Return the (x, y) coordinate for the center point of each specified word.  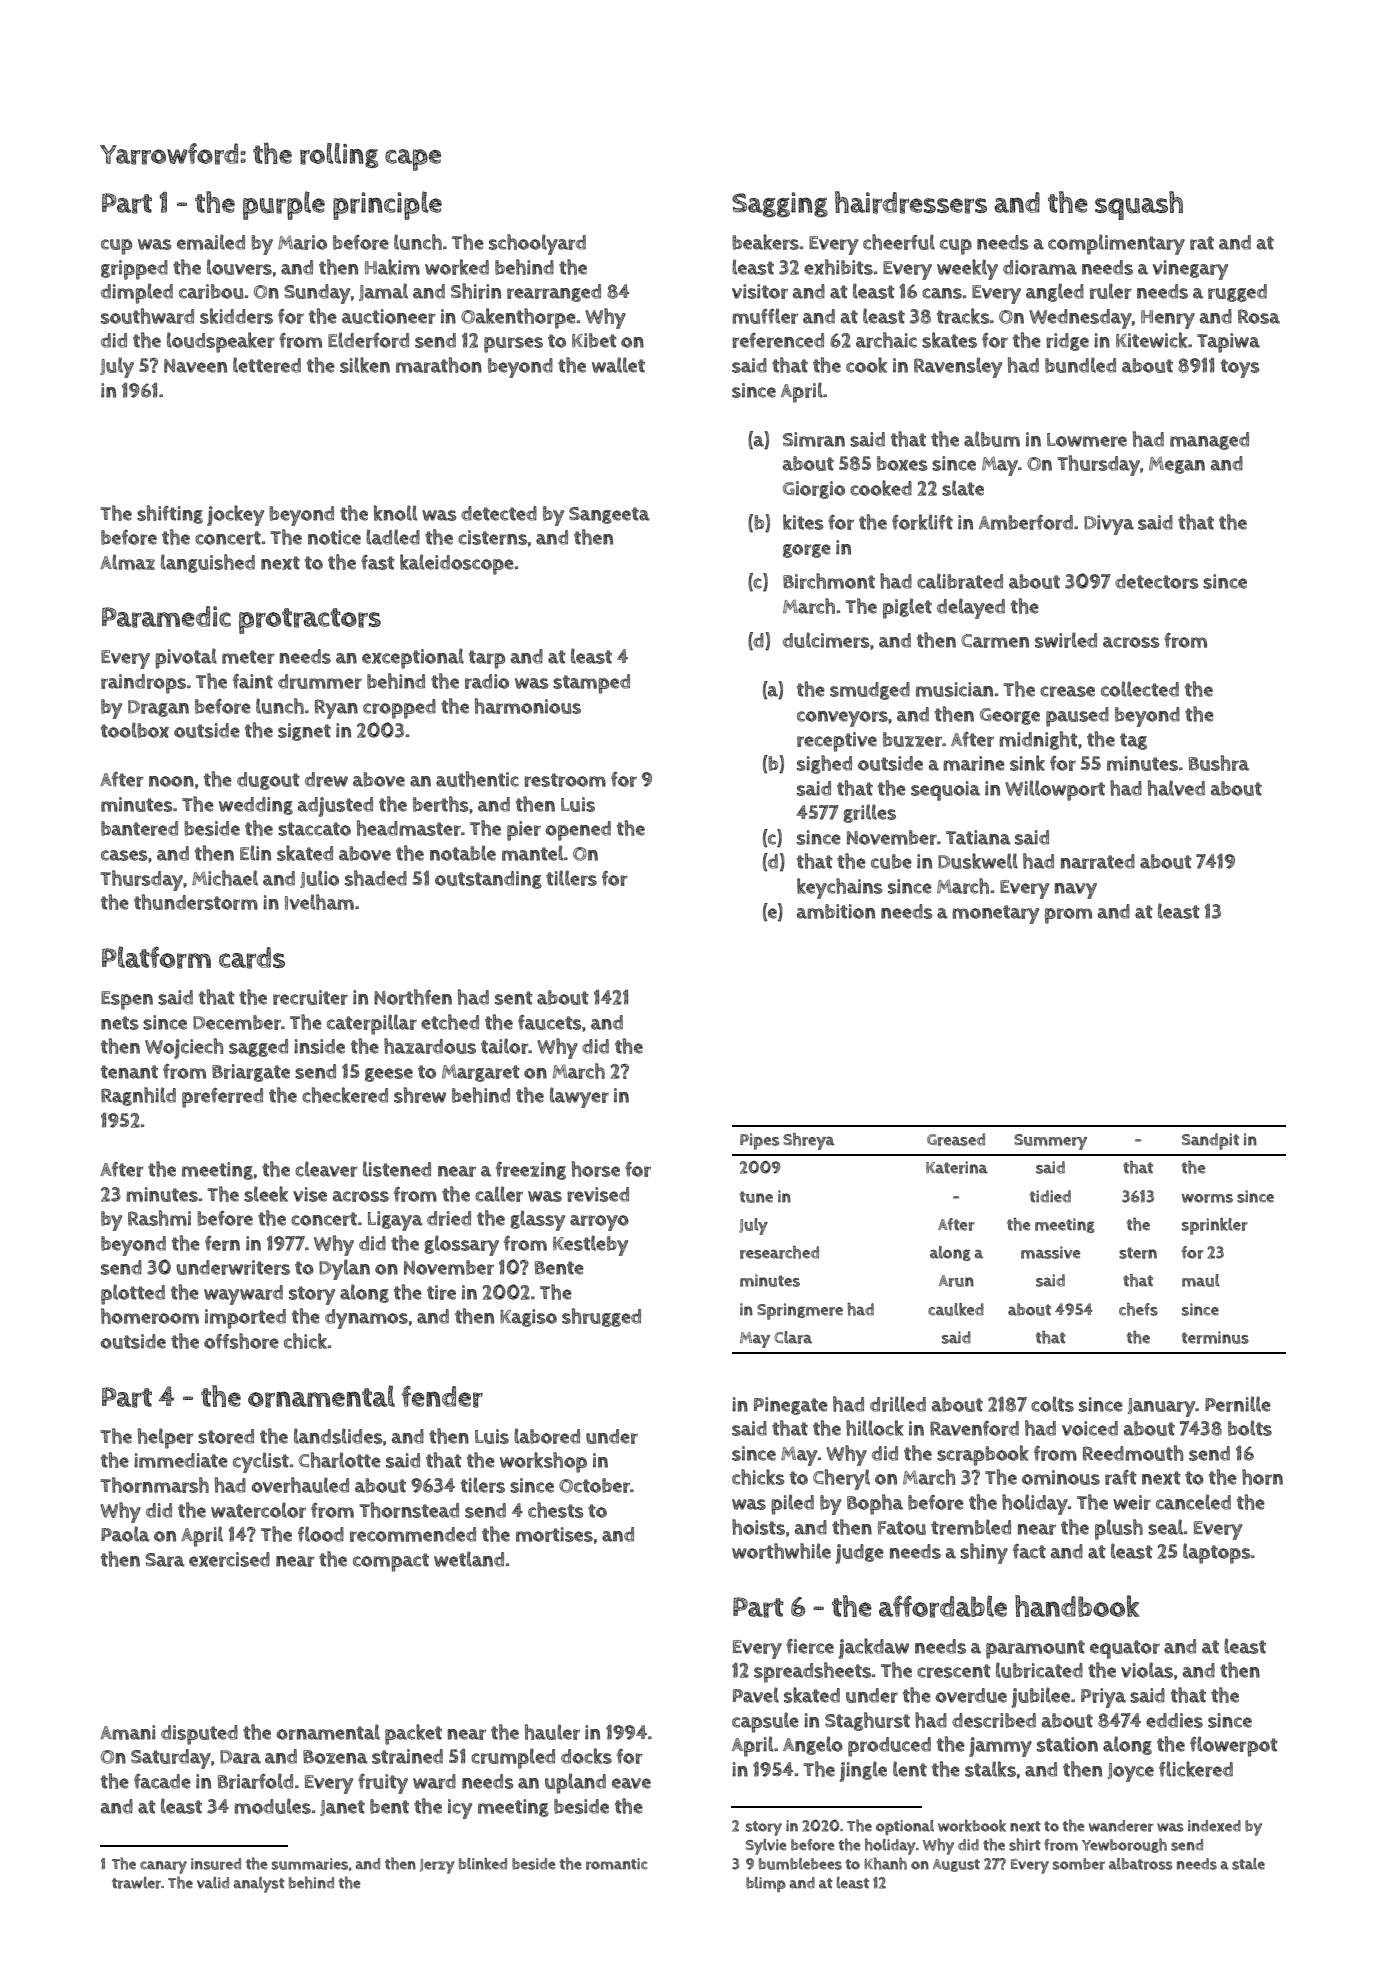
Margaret (481, 1073)
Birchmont (829, 581)
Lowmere (1087, 440)
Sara (165, 1560)
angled (1055, 292)
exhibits (838, 267)
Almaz (127, 562)
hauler (552, 1732)
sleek (266, 1194)
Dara (240, 1757)
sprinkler (1215, 1226)
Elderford (368, 340)
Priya (1103, 1698)
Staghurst (867, 1721)
